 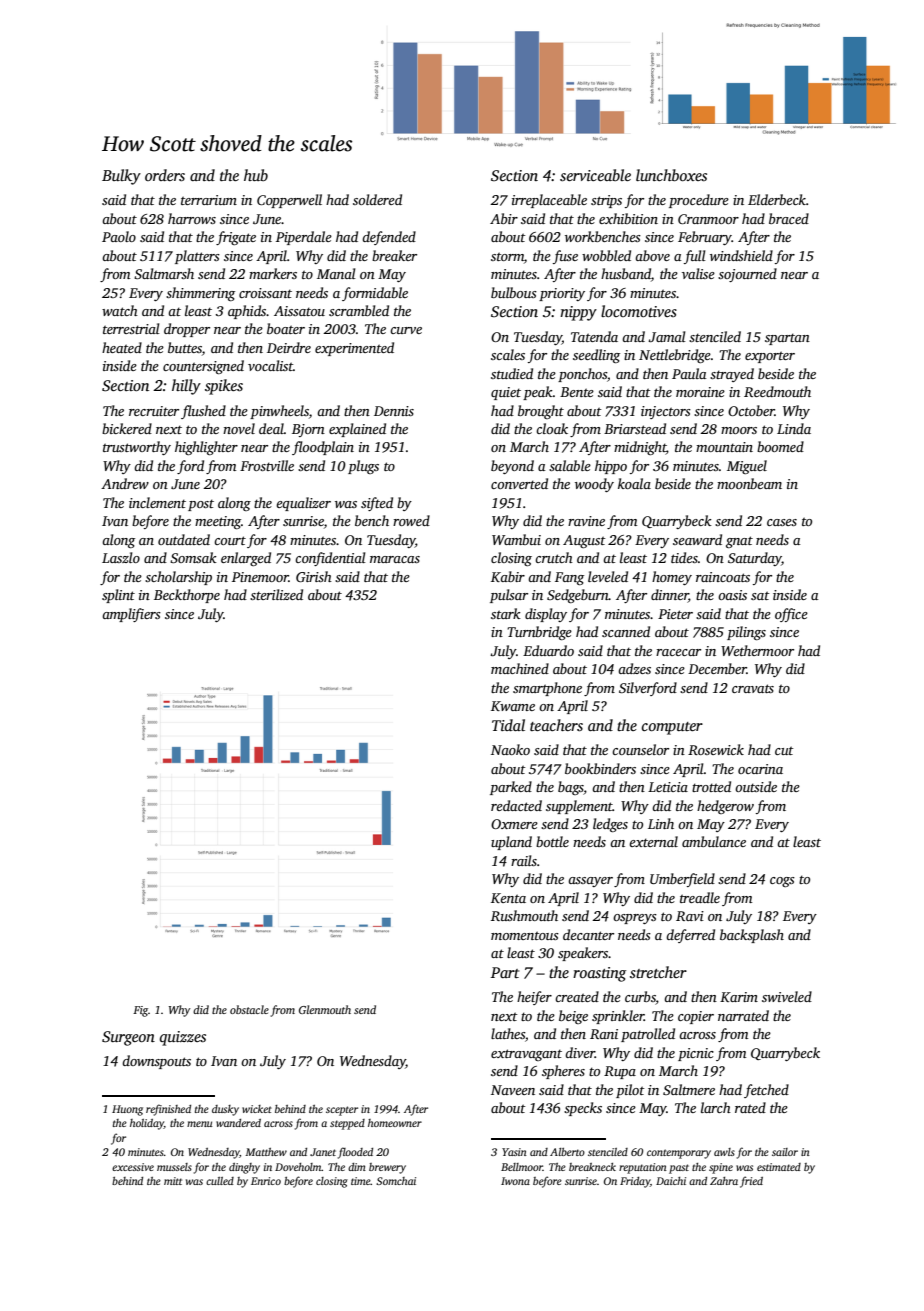 What do you see at coordinates (395, 559) in the screenshot?
I see `maracas` at bounding box center [395, 559].
